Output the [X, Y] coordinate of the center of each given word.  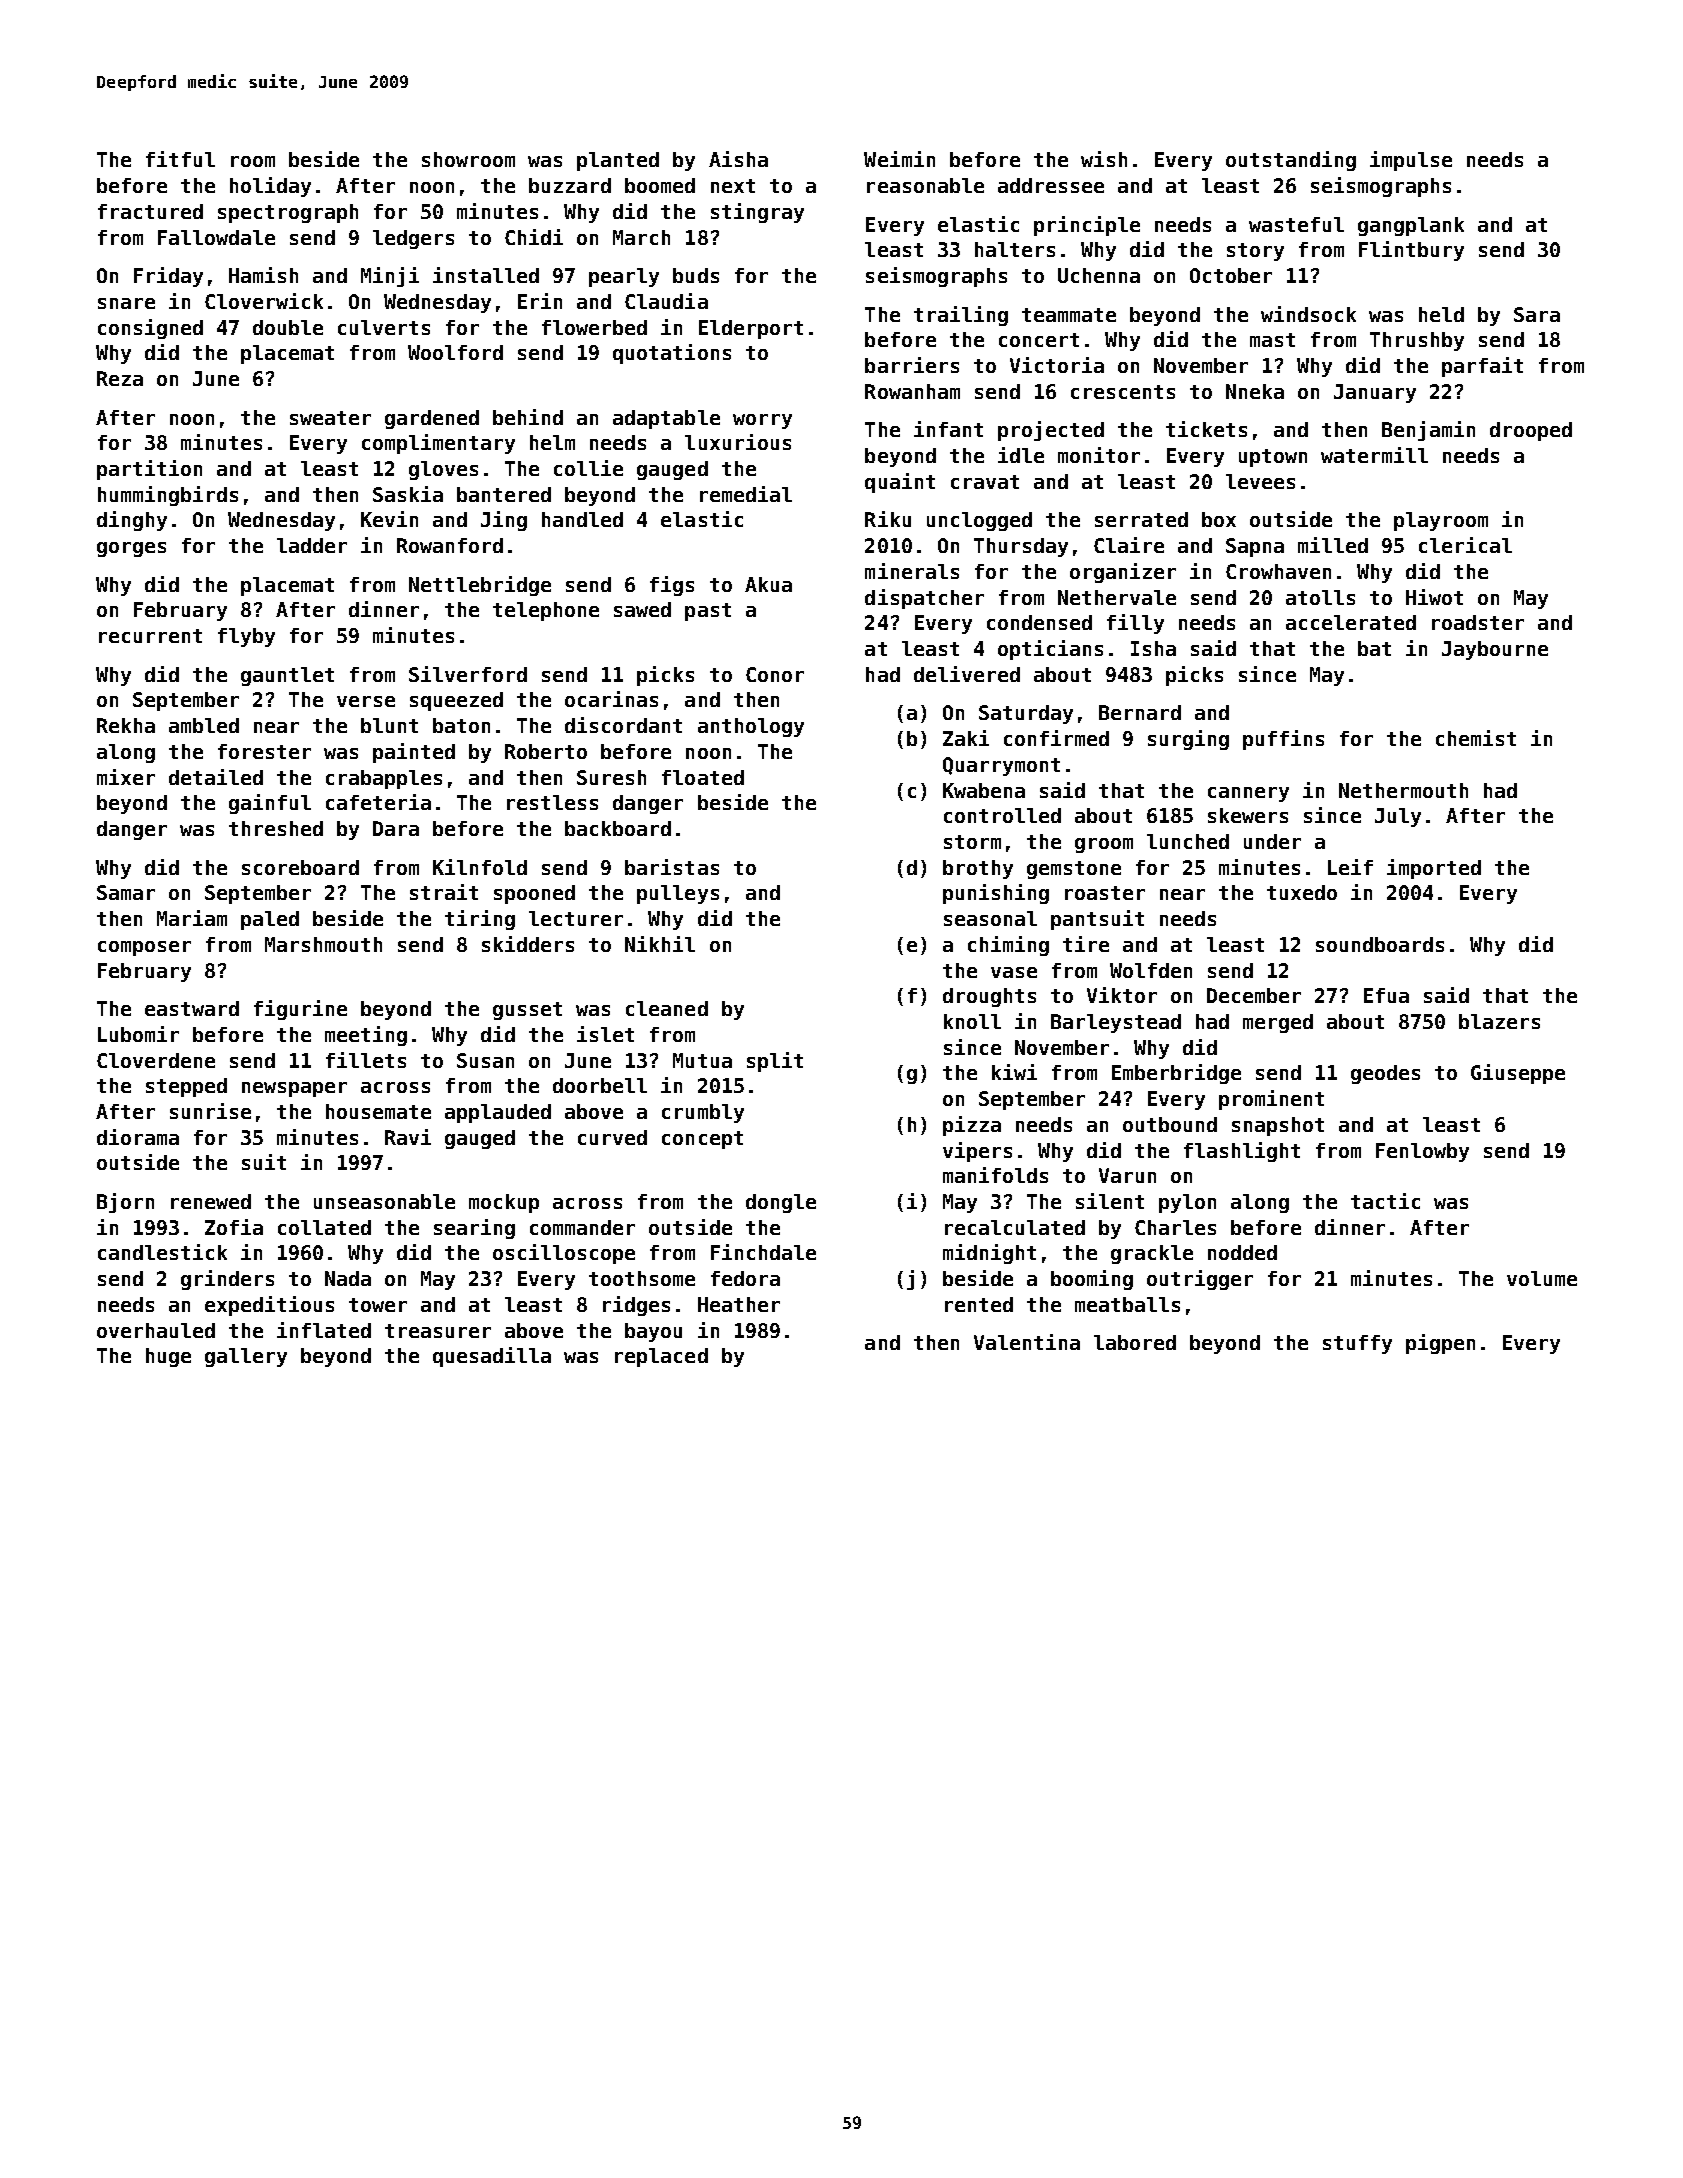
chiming [1008, 946]
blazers [1499, 1021]
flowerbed [594, 327]
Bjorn [125, 1203]
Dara [396, 828]
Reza [120, 378]
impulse [1411, 161]
